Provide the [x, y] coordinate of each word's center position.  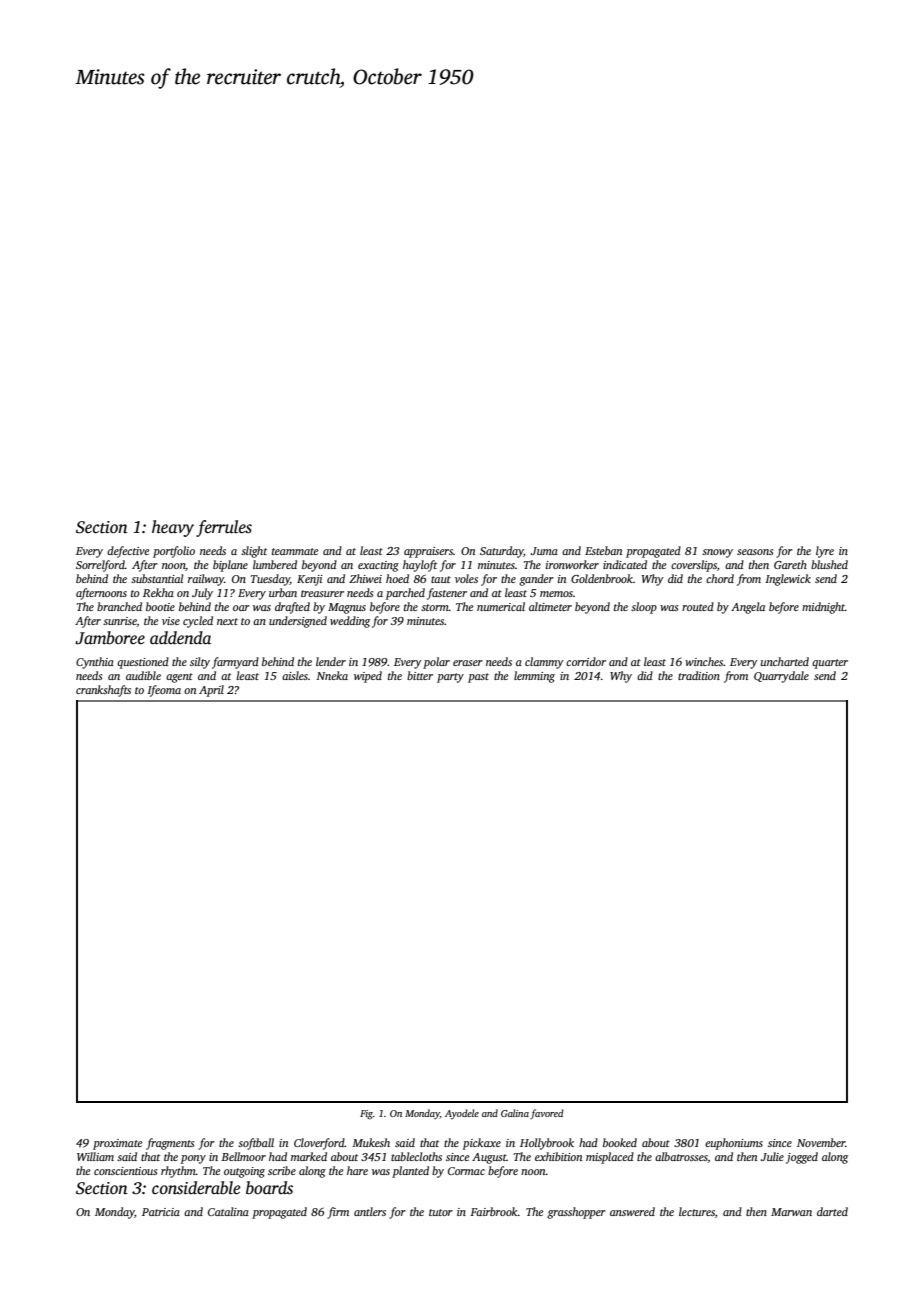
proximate [117, 1144]
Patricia [161, 1212]
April [211, 691]
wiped [368, 677]
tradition [699, 675]
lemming [534, 677]
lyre [825, 552]
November [821, 1142]
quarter [830, 664]
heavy [173, 528]
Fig [366, 1115]
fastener [447, 594]
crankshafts [103, 691]
